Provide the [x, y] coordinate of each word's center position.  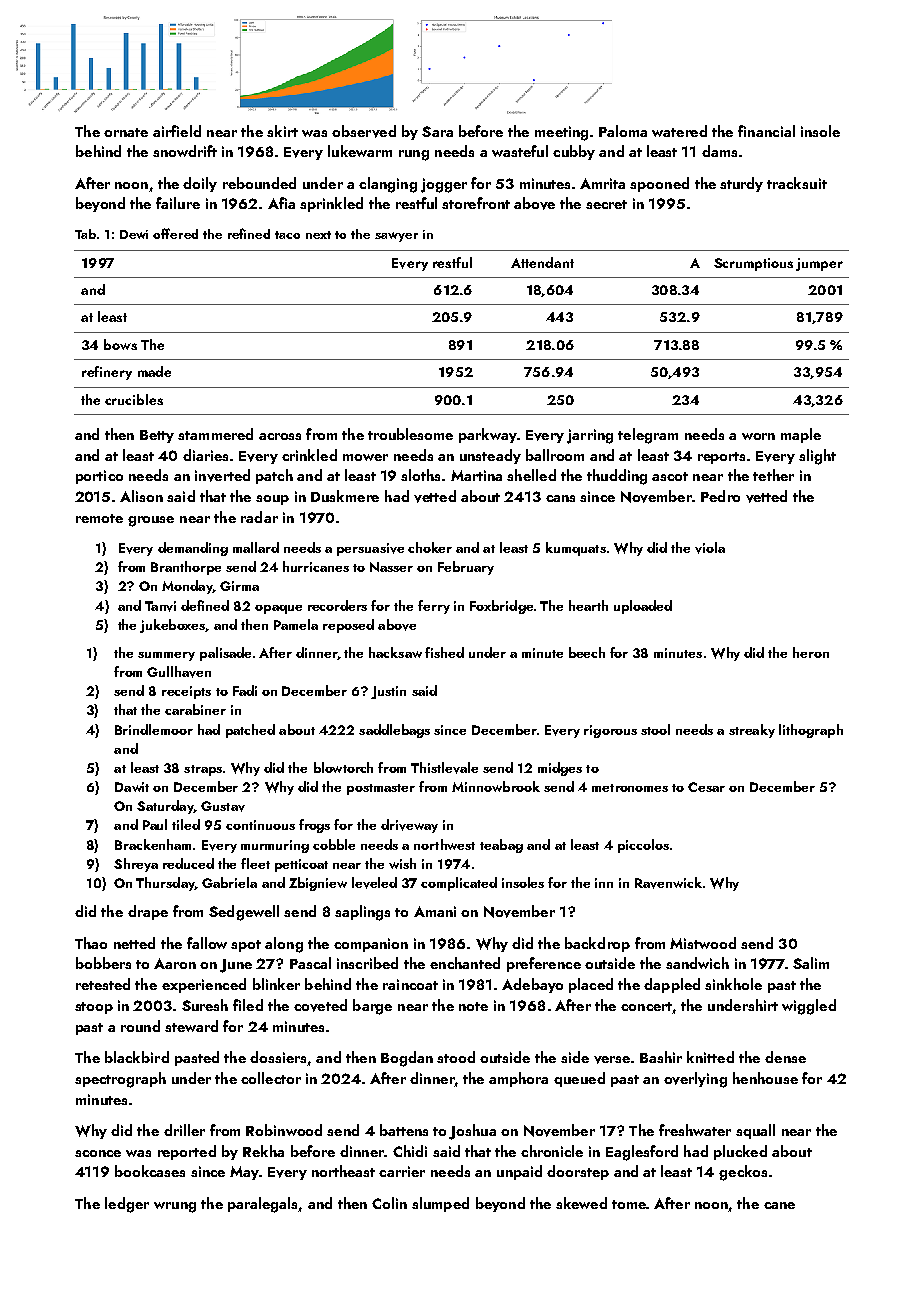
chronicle [552, 1151]
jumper [819, 264]
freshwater [695, 1130]
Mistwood [703, 943]
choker [430, 547]
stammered [215, 434]
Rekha [263, 1151]
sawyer [396, 237]
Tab [85, 234]
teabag [501, 846]
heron [811, 652]
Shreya [136, 865]
